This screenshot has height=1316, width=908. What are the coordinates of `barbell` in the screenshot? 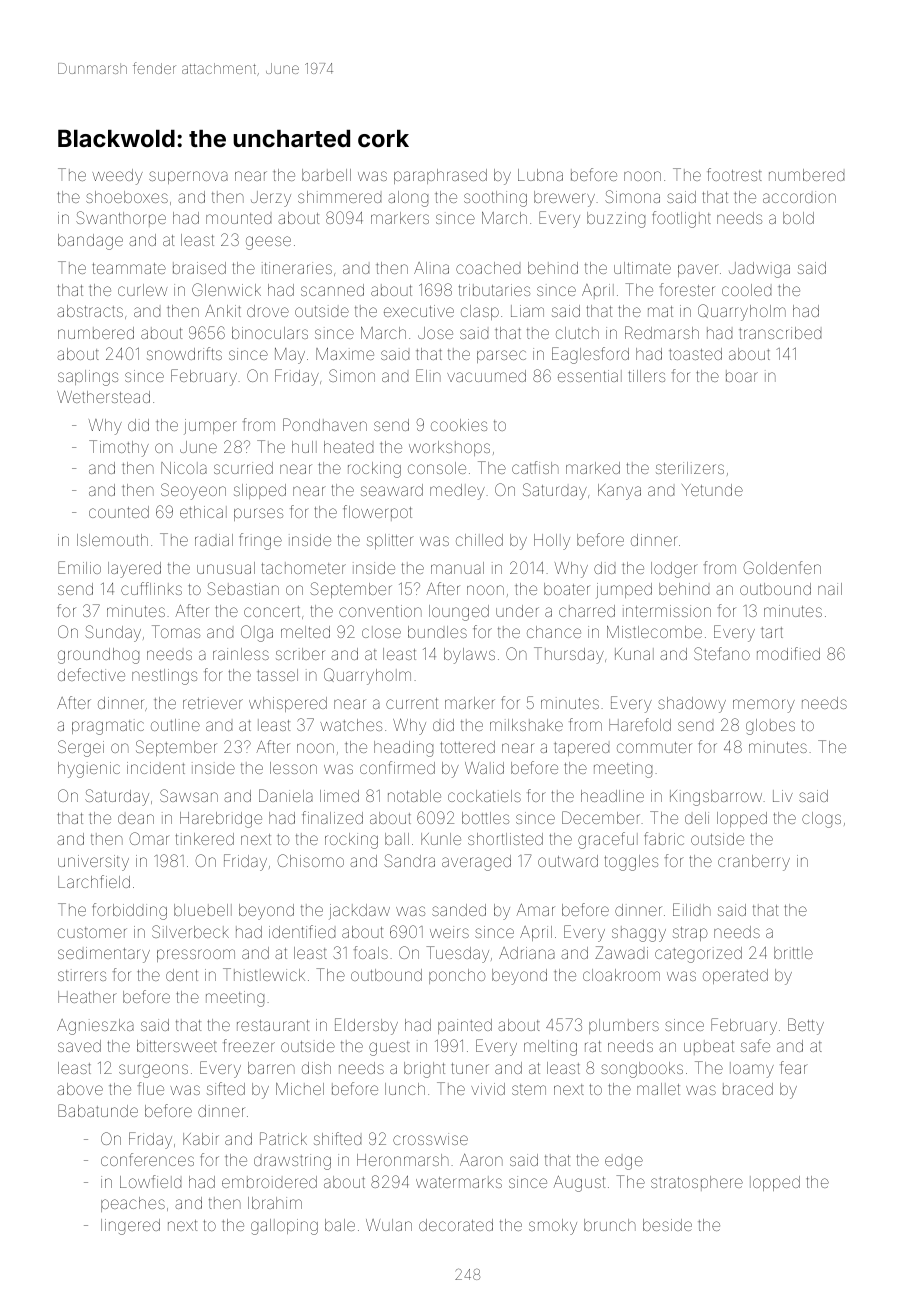 It's located at (326, 175).
